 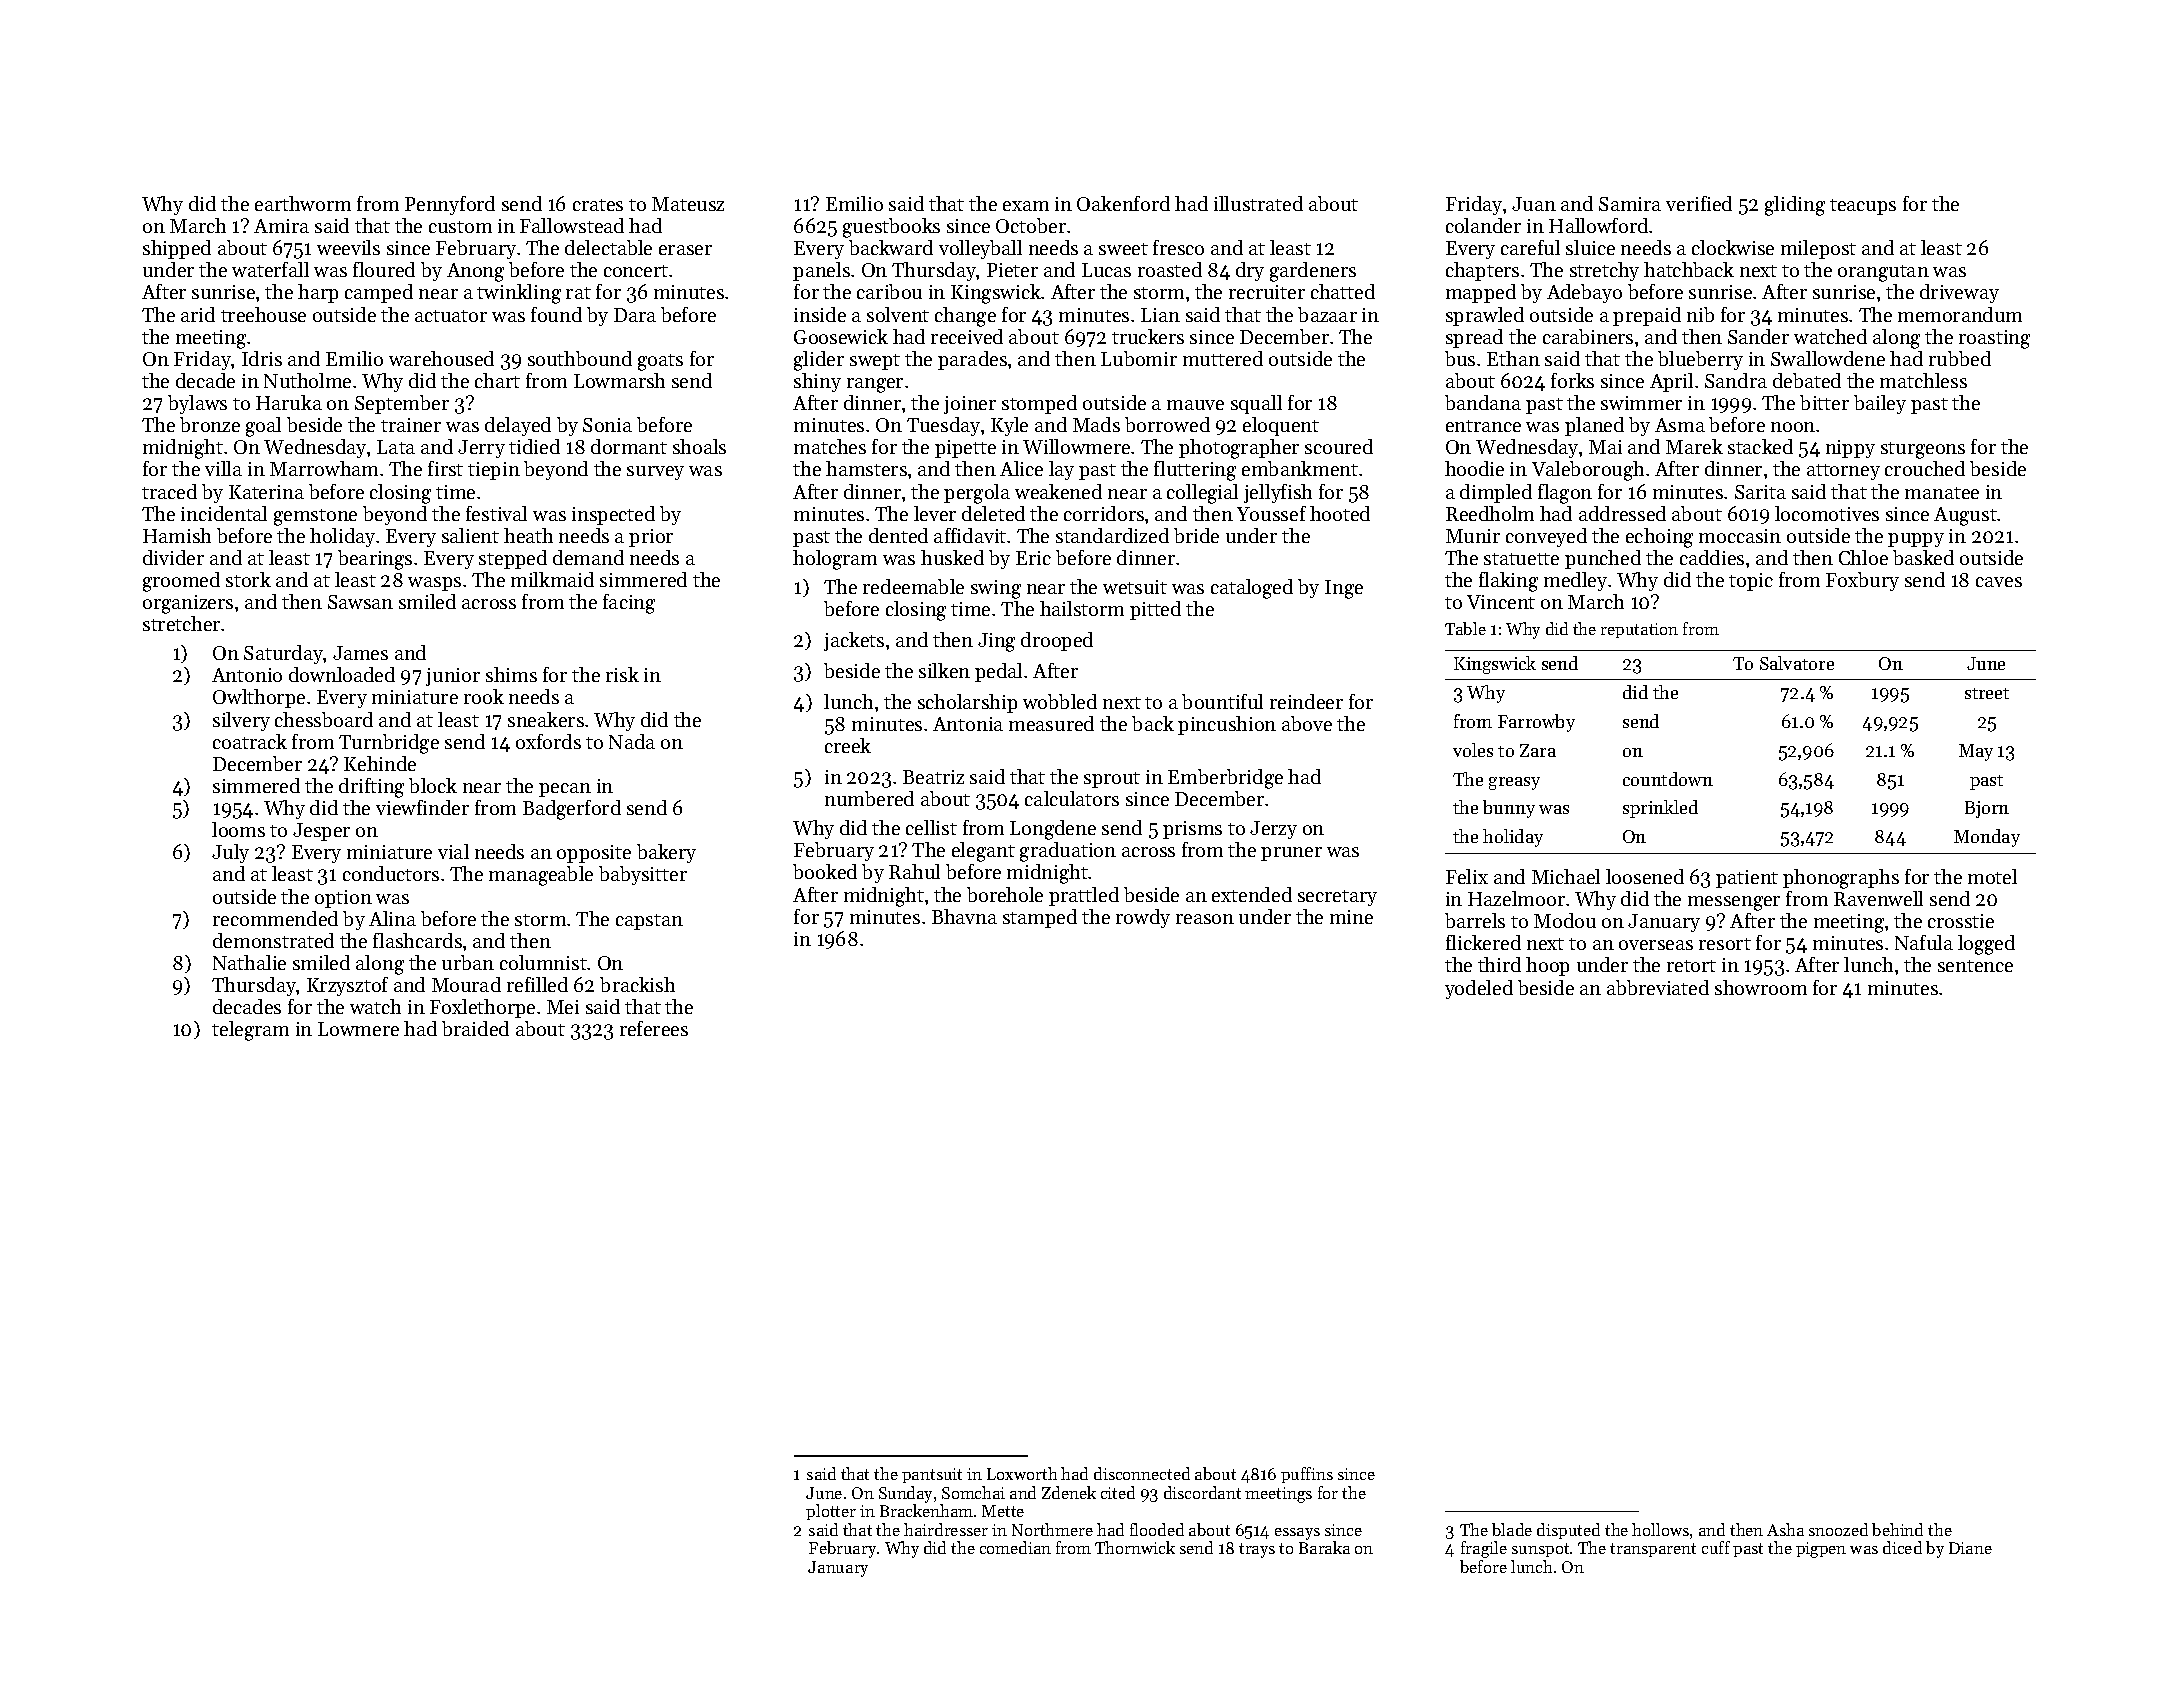 What do you see at coordinates (1761, 987) in the screenshot?
I see `showroom` at bounding box center [1761, 987].
